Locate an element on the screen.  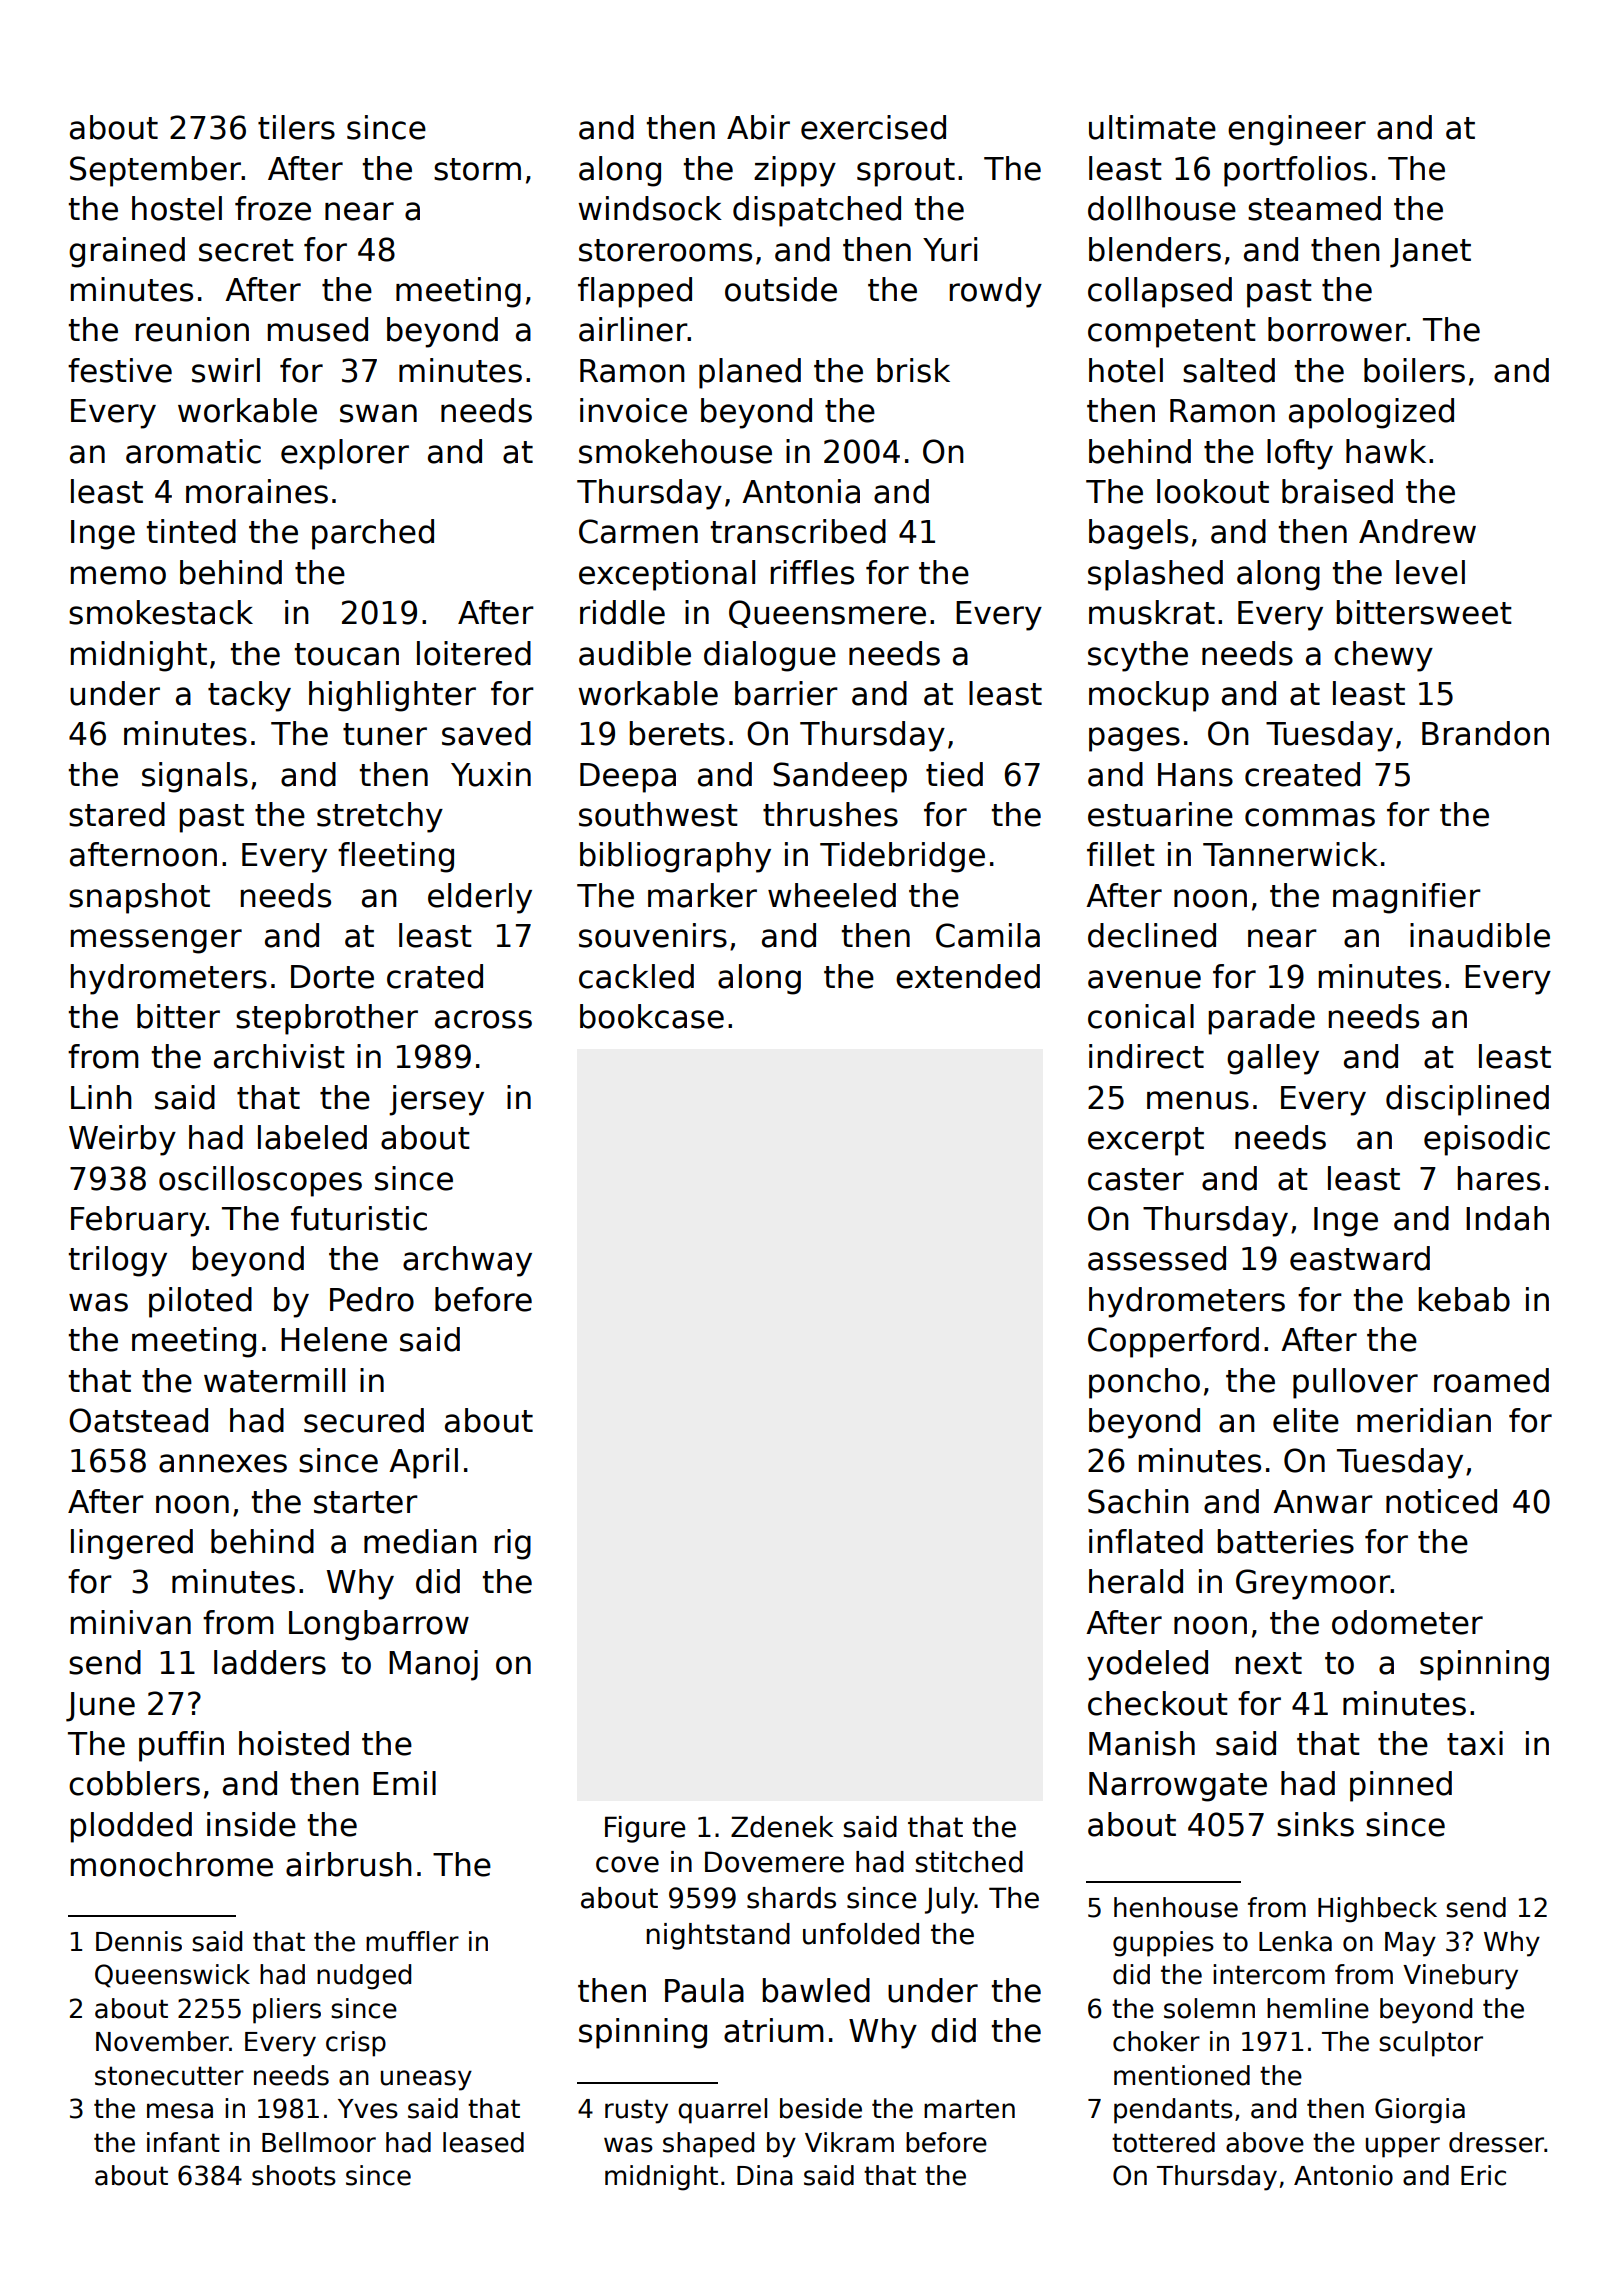
dresser is located at coordinates (1497, 2142).
